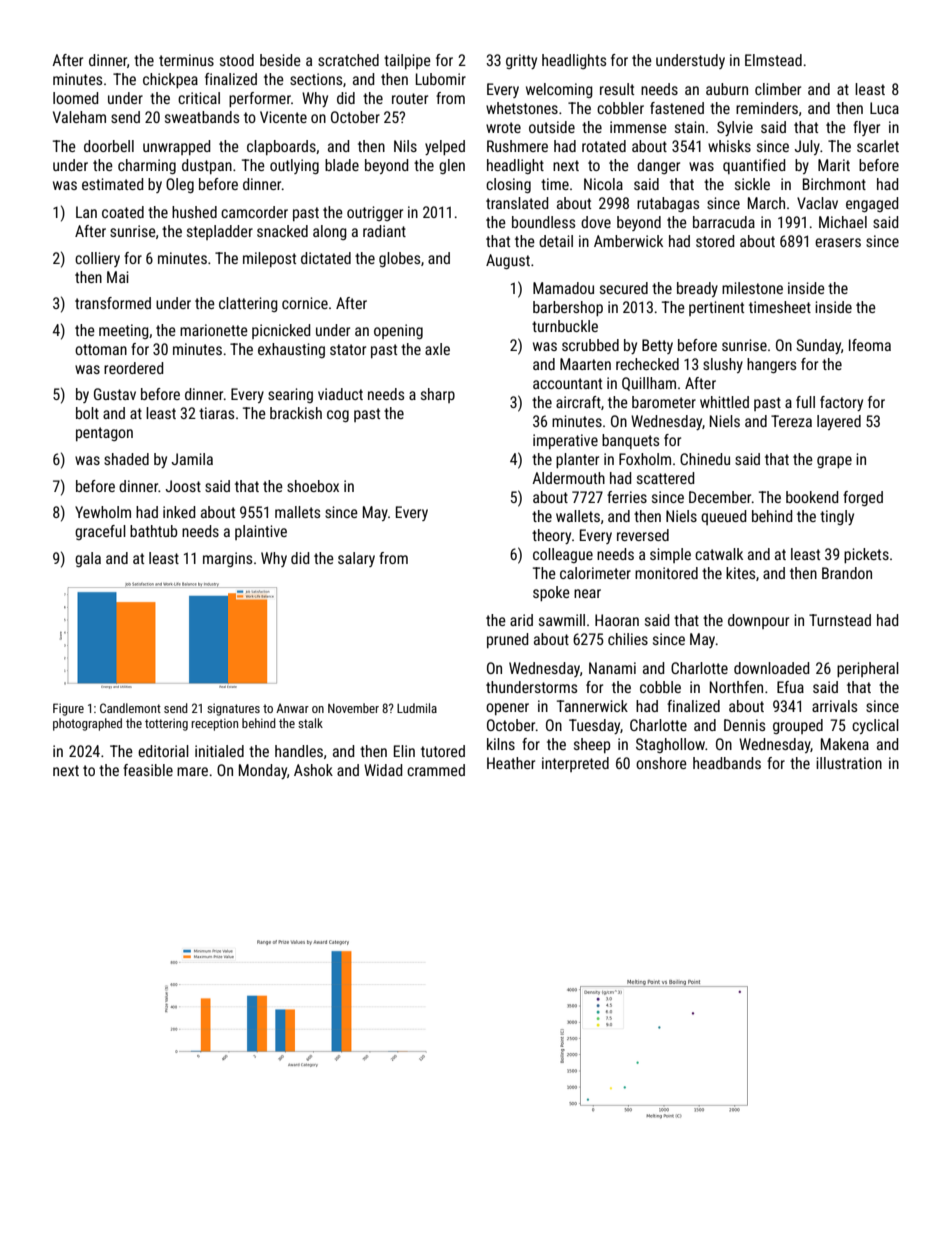  Describe the element at coordinates (248, 304) in the image. I see `clattering` at that location.
